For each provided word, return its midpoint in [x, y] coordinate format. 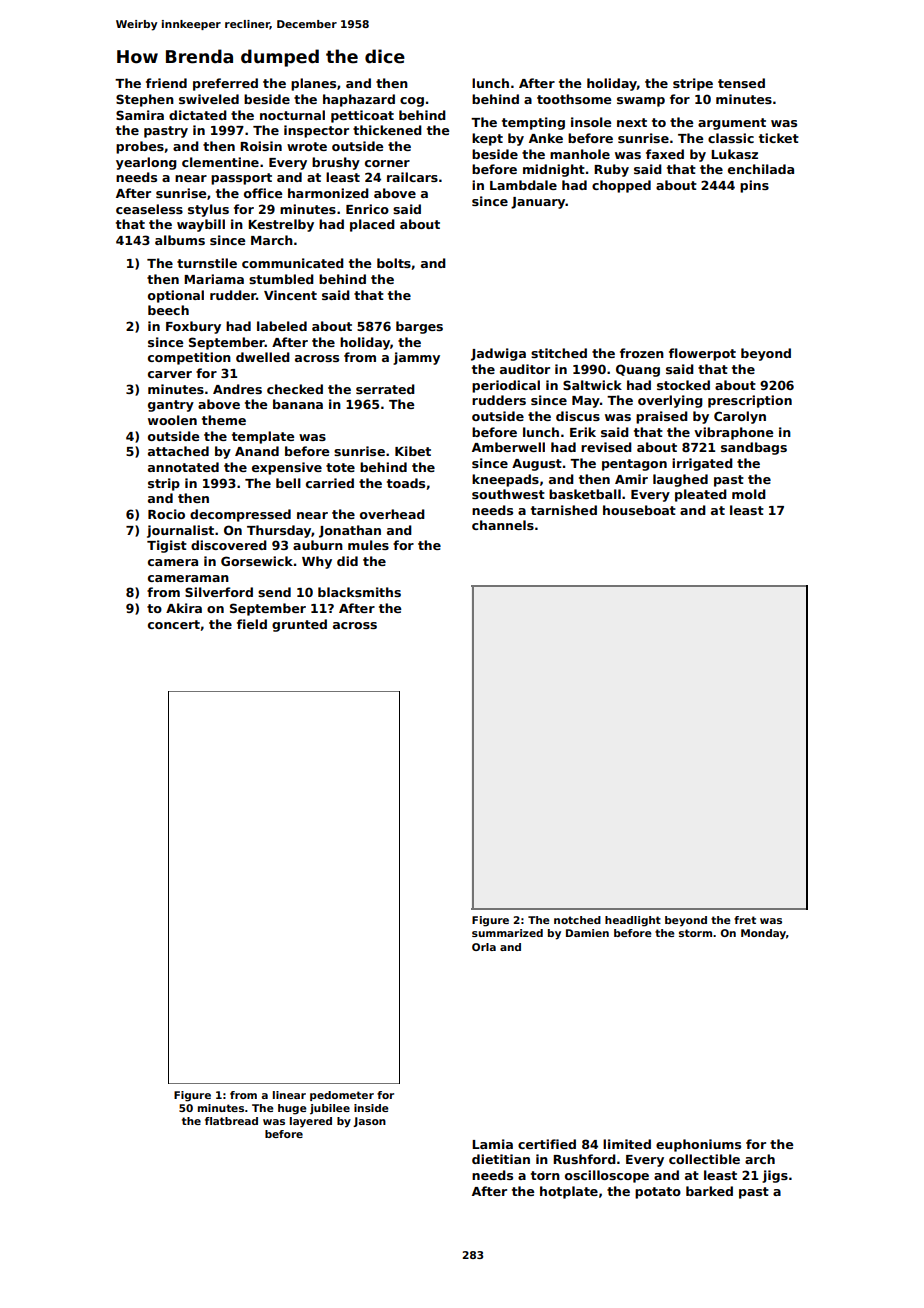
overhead [392, 514]
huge [292, 1109]
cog [412, 102]
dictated [198, 115]
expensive [287, 468]
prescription [750, 401]
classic [731, 138]
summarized [507, 933]
